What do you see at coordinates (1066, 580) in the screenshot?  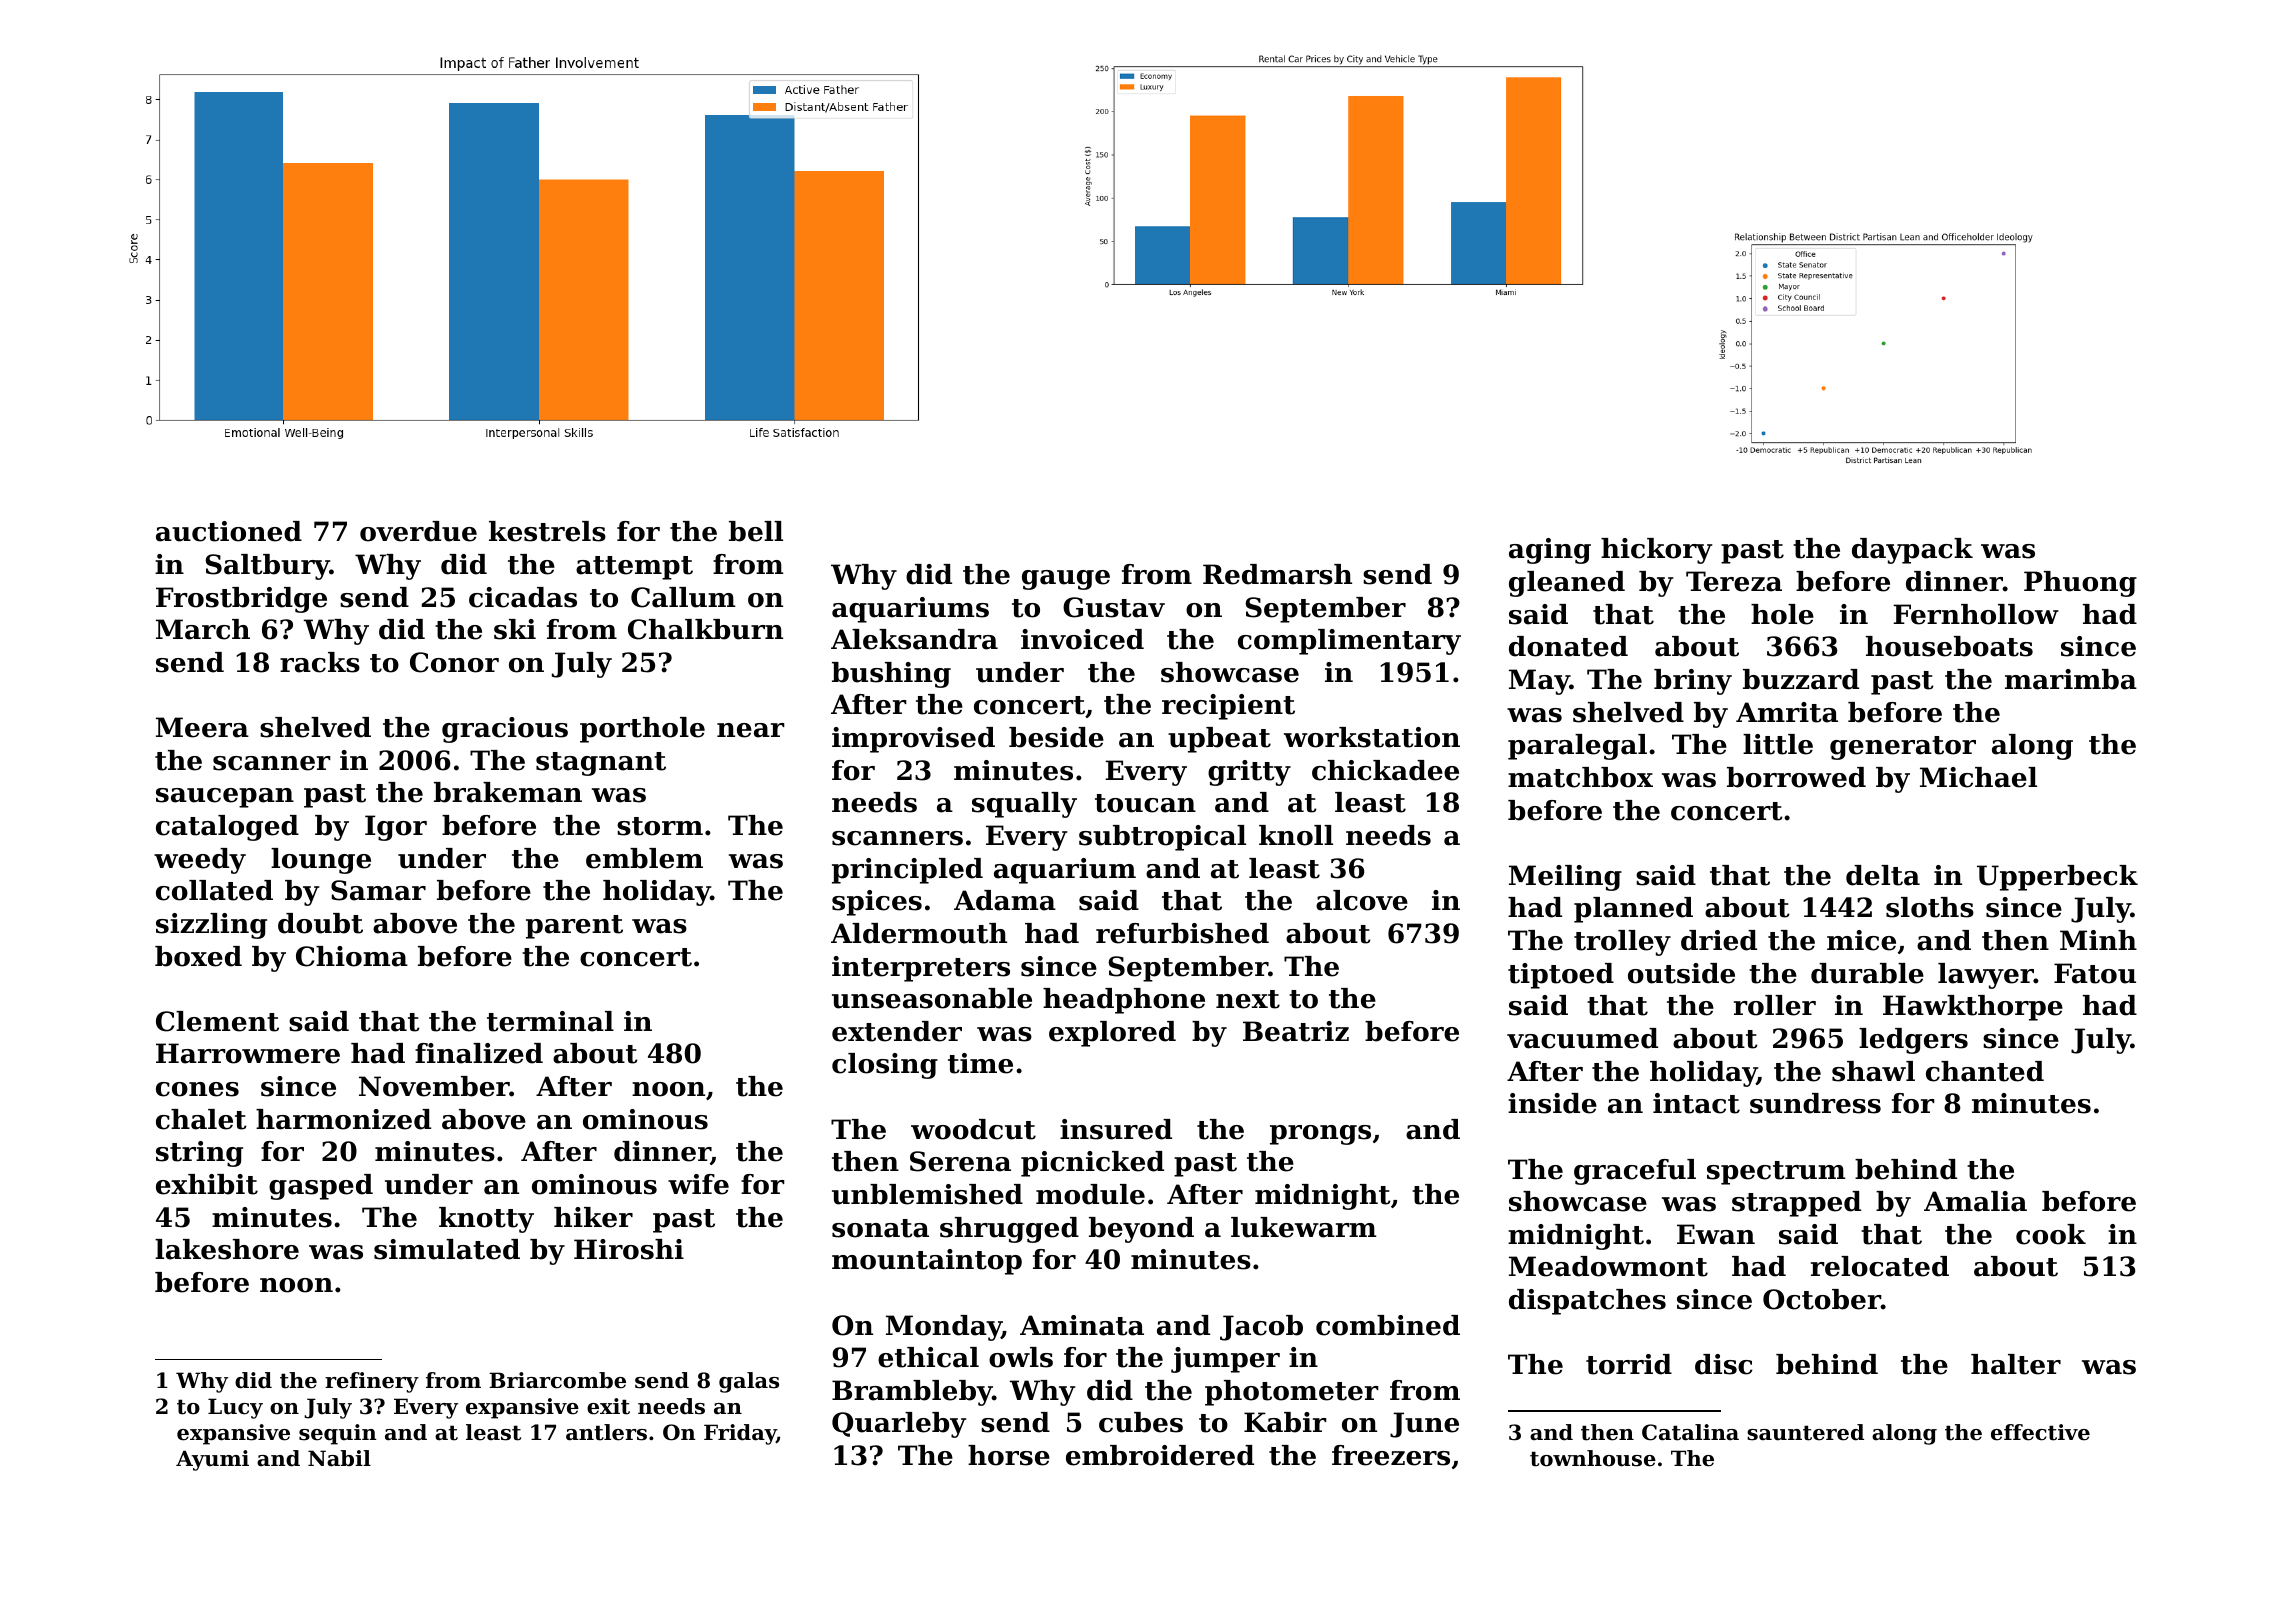 I see `gauge` at bounding box center [1066, 580].
